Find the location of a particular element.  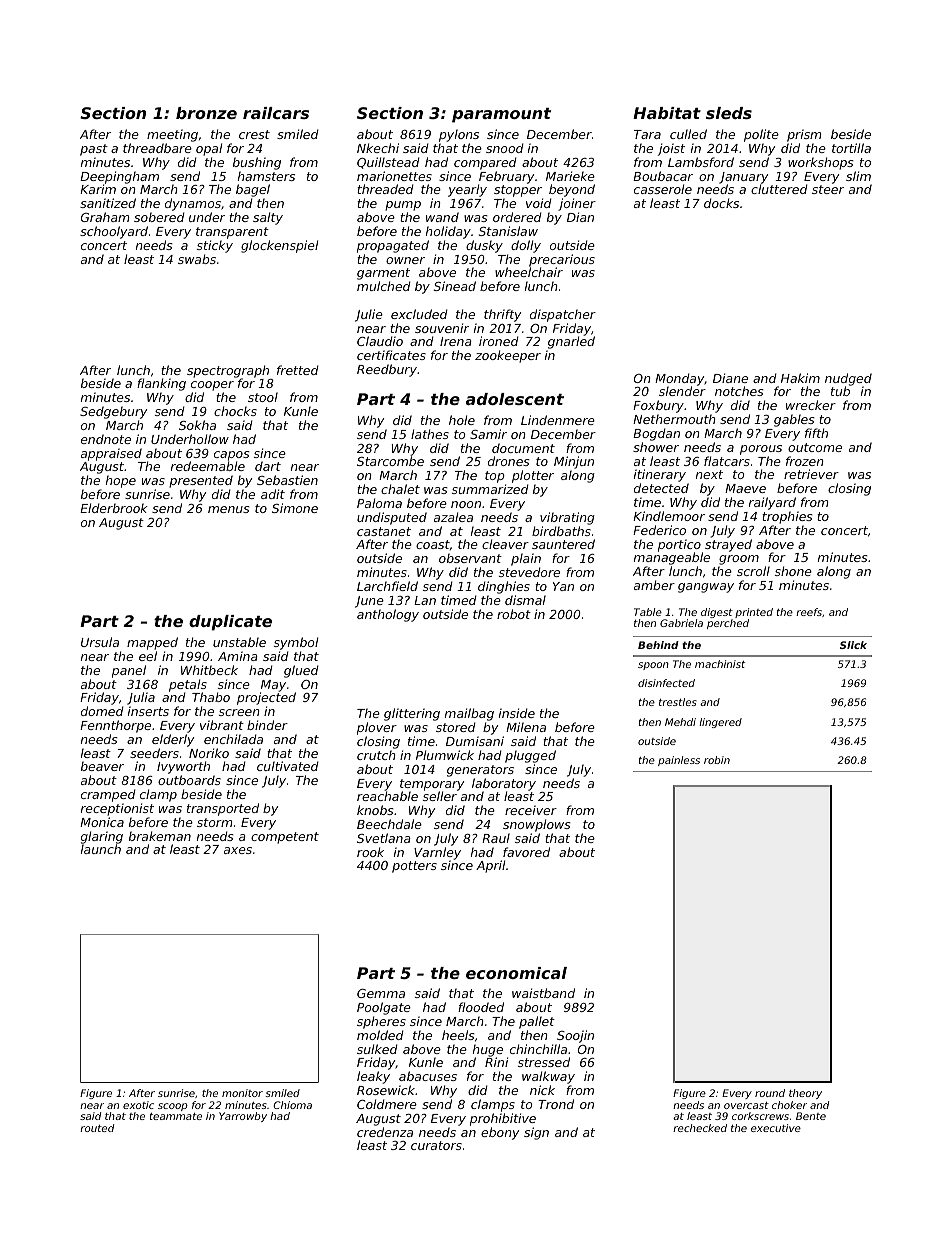

slender is located at coordinates (682, 391).
